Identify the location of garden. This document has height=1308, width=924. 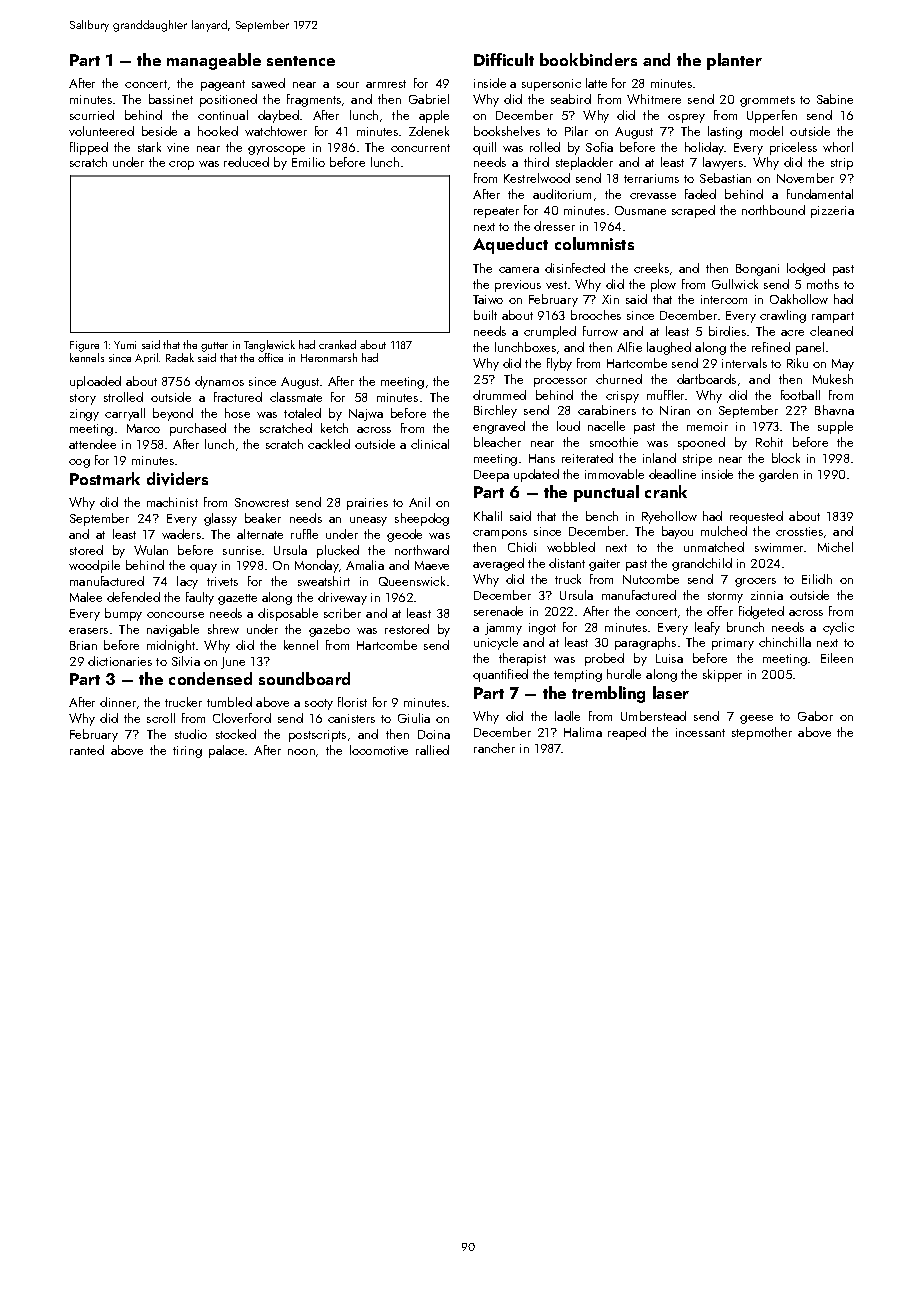
(778, 475).
